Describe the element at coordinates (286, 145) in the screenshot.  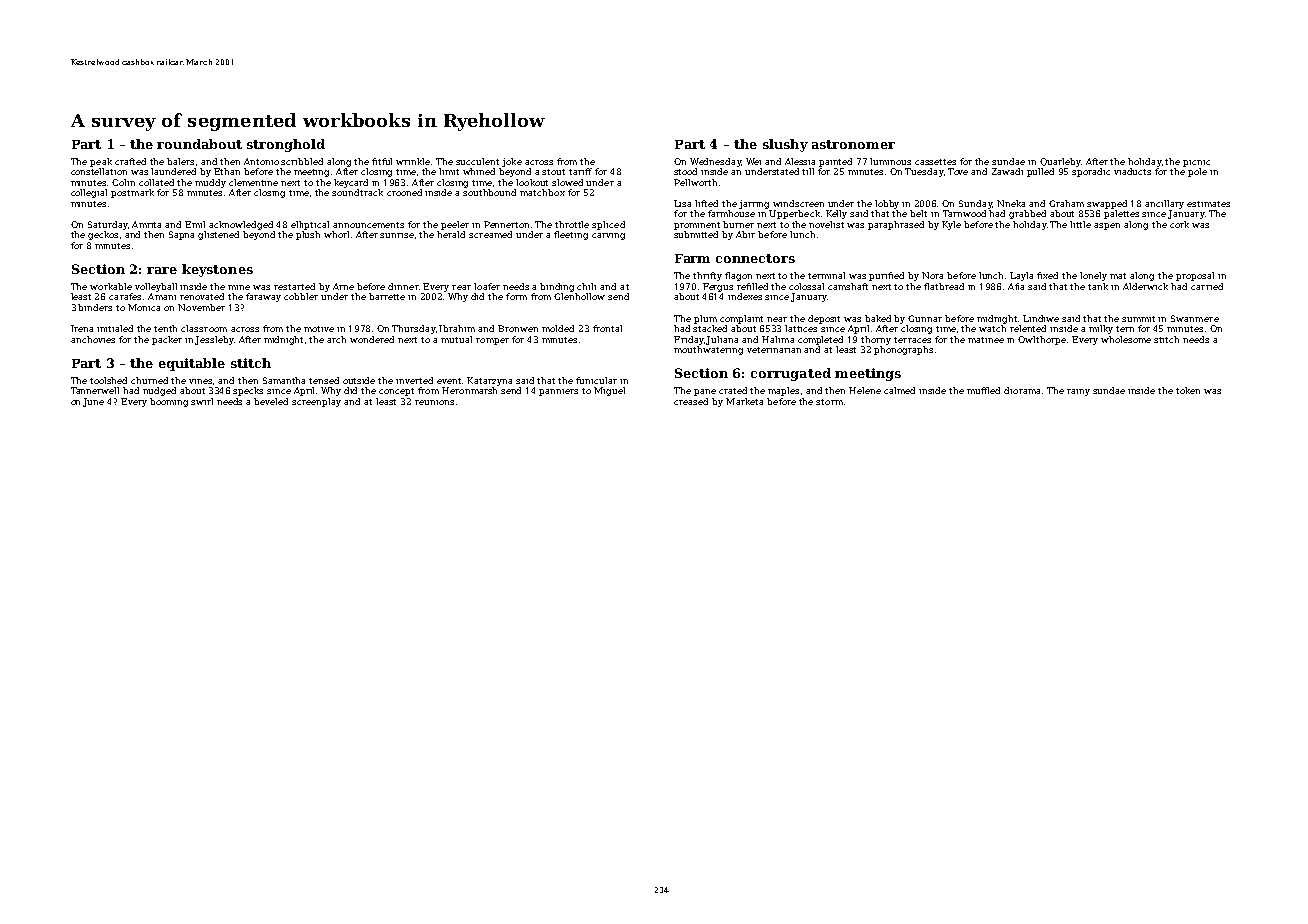
I see `stronghold` at that location.
